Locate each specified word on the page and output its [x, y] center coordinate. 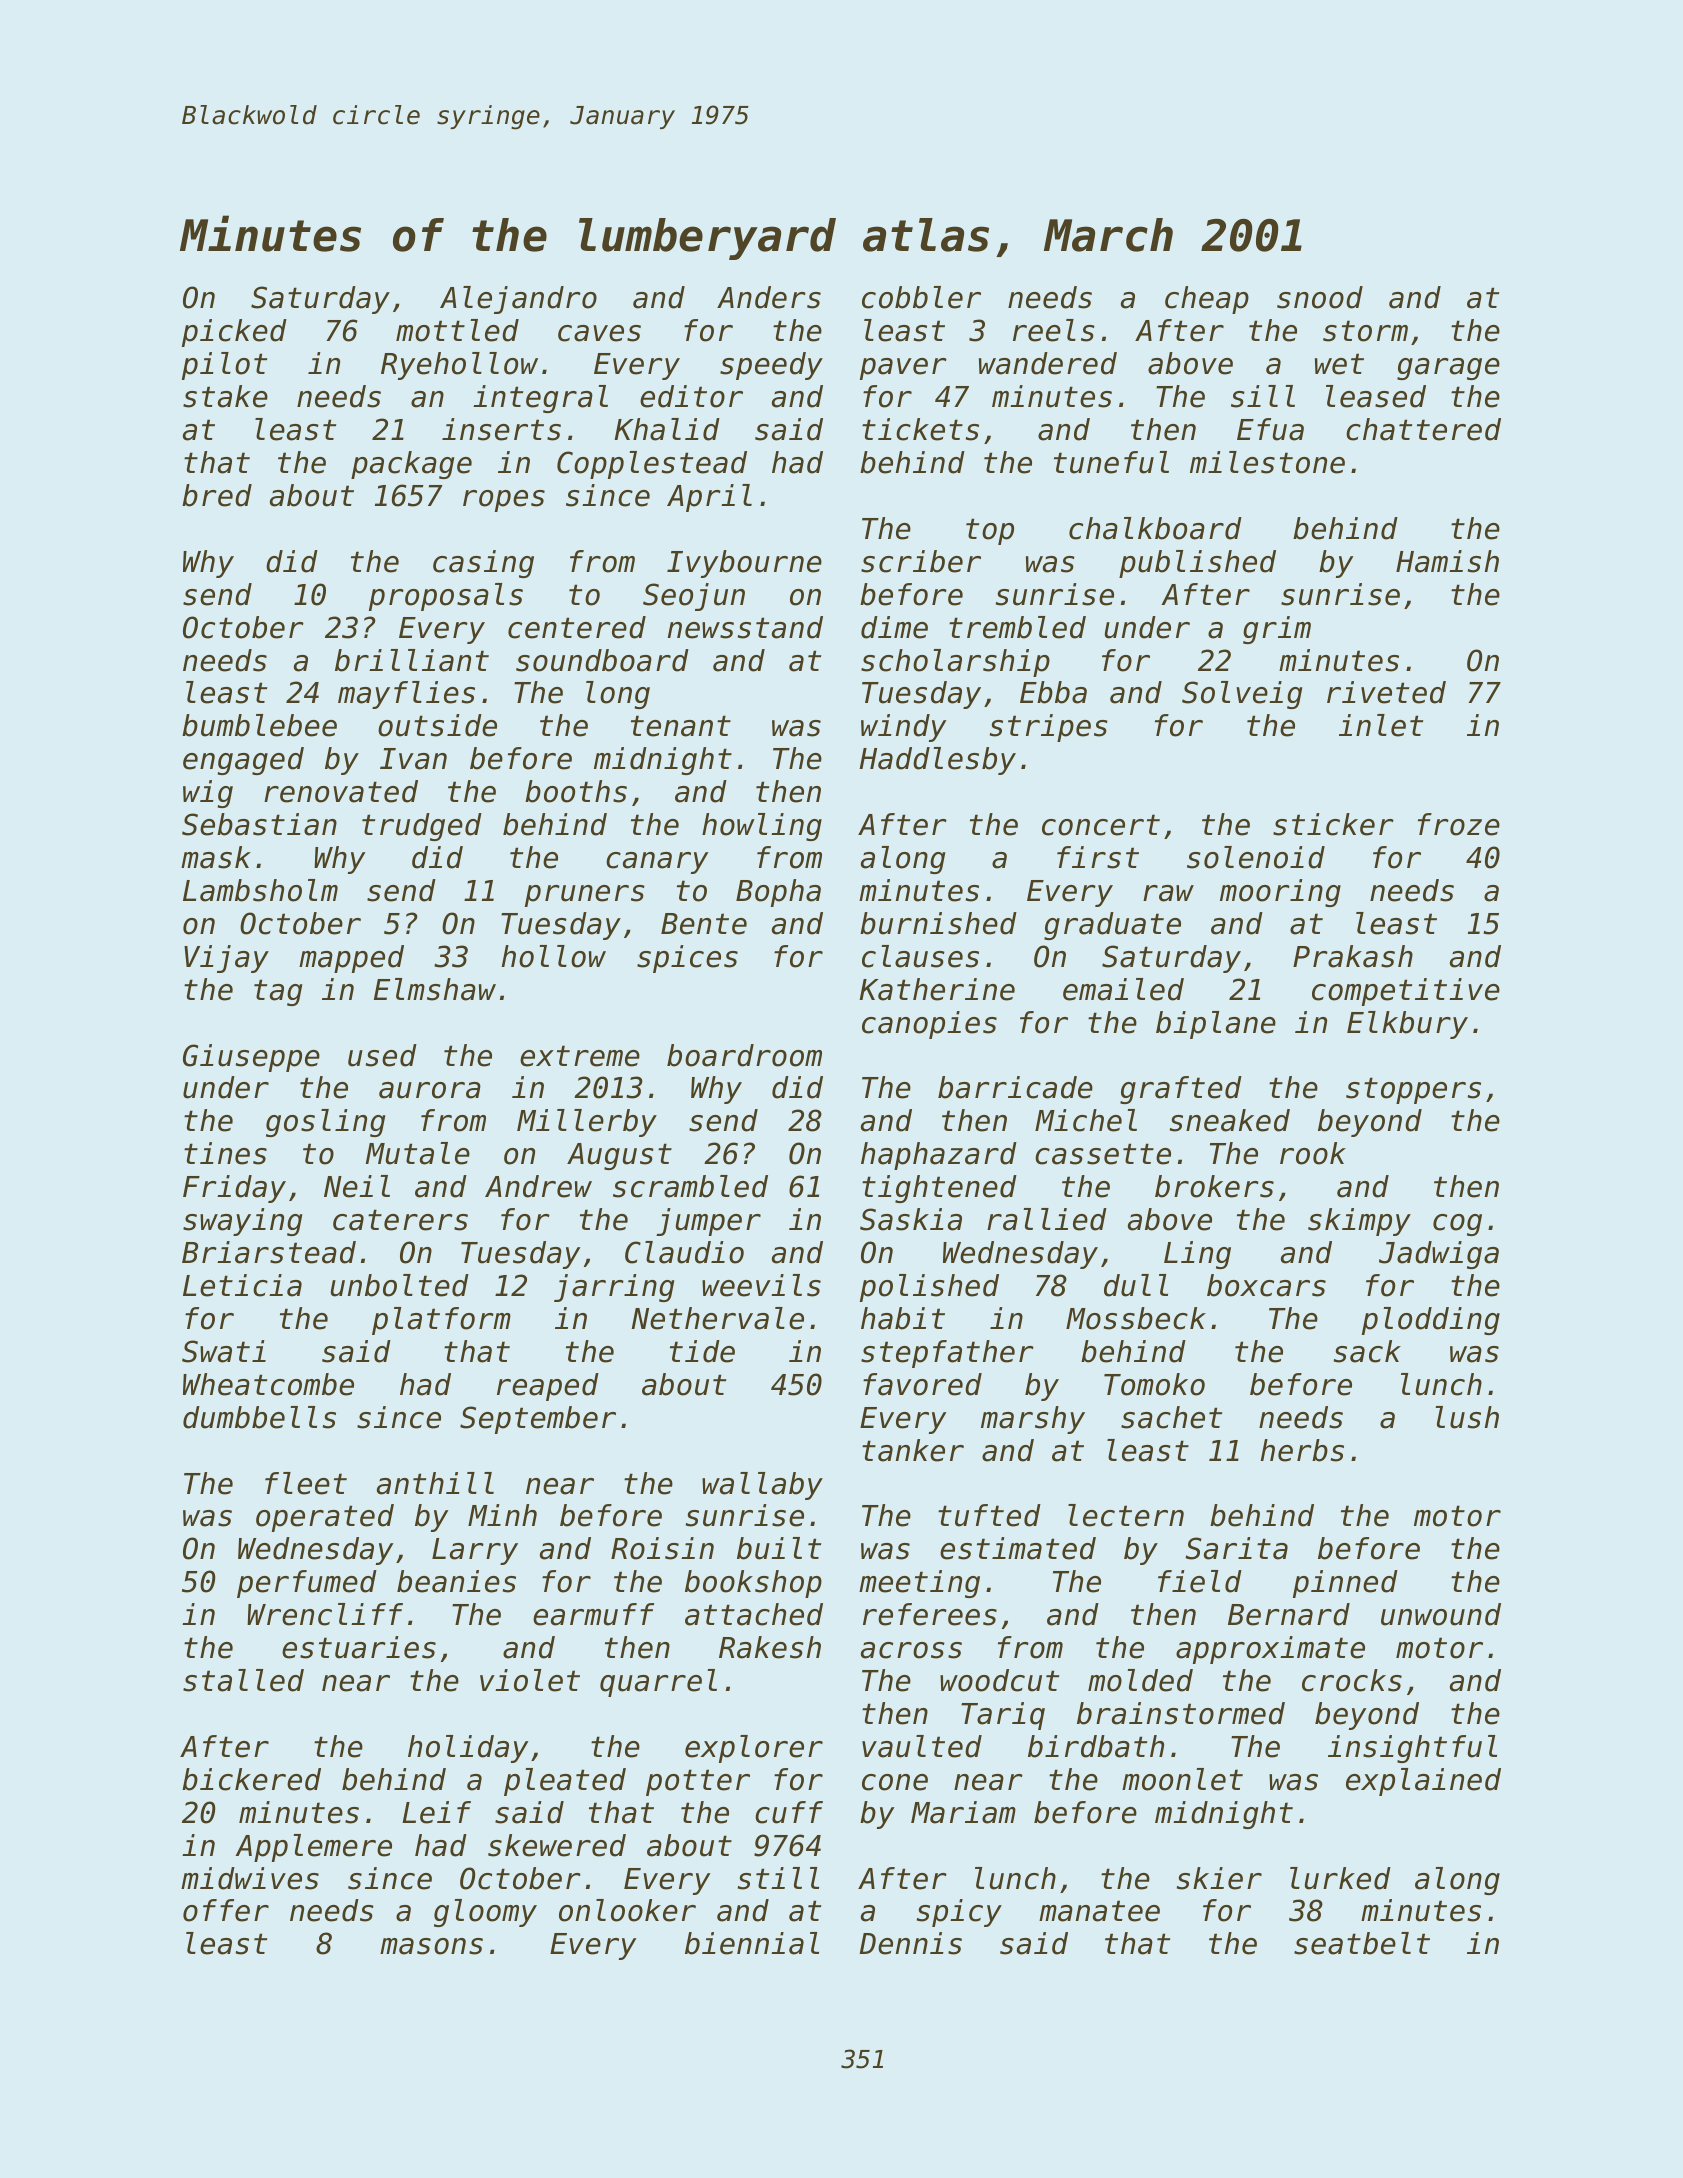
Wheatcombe [268, 1384]
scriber [921, 561]
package [411, 465]
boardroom [744, 1055]
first [1098, 857]
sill [1263, 396]
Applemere [313, 1848]
